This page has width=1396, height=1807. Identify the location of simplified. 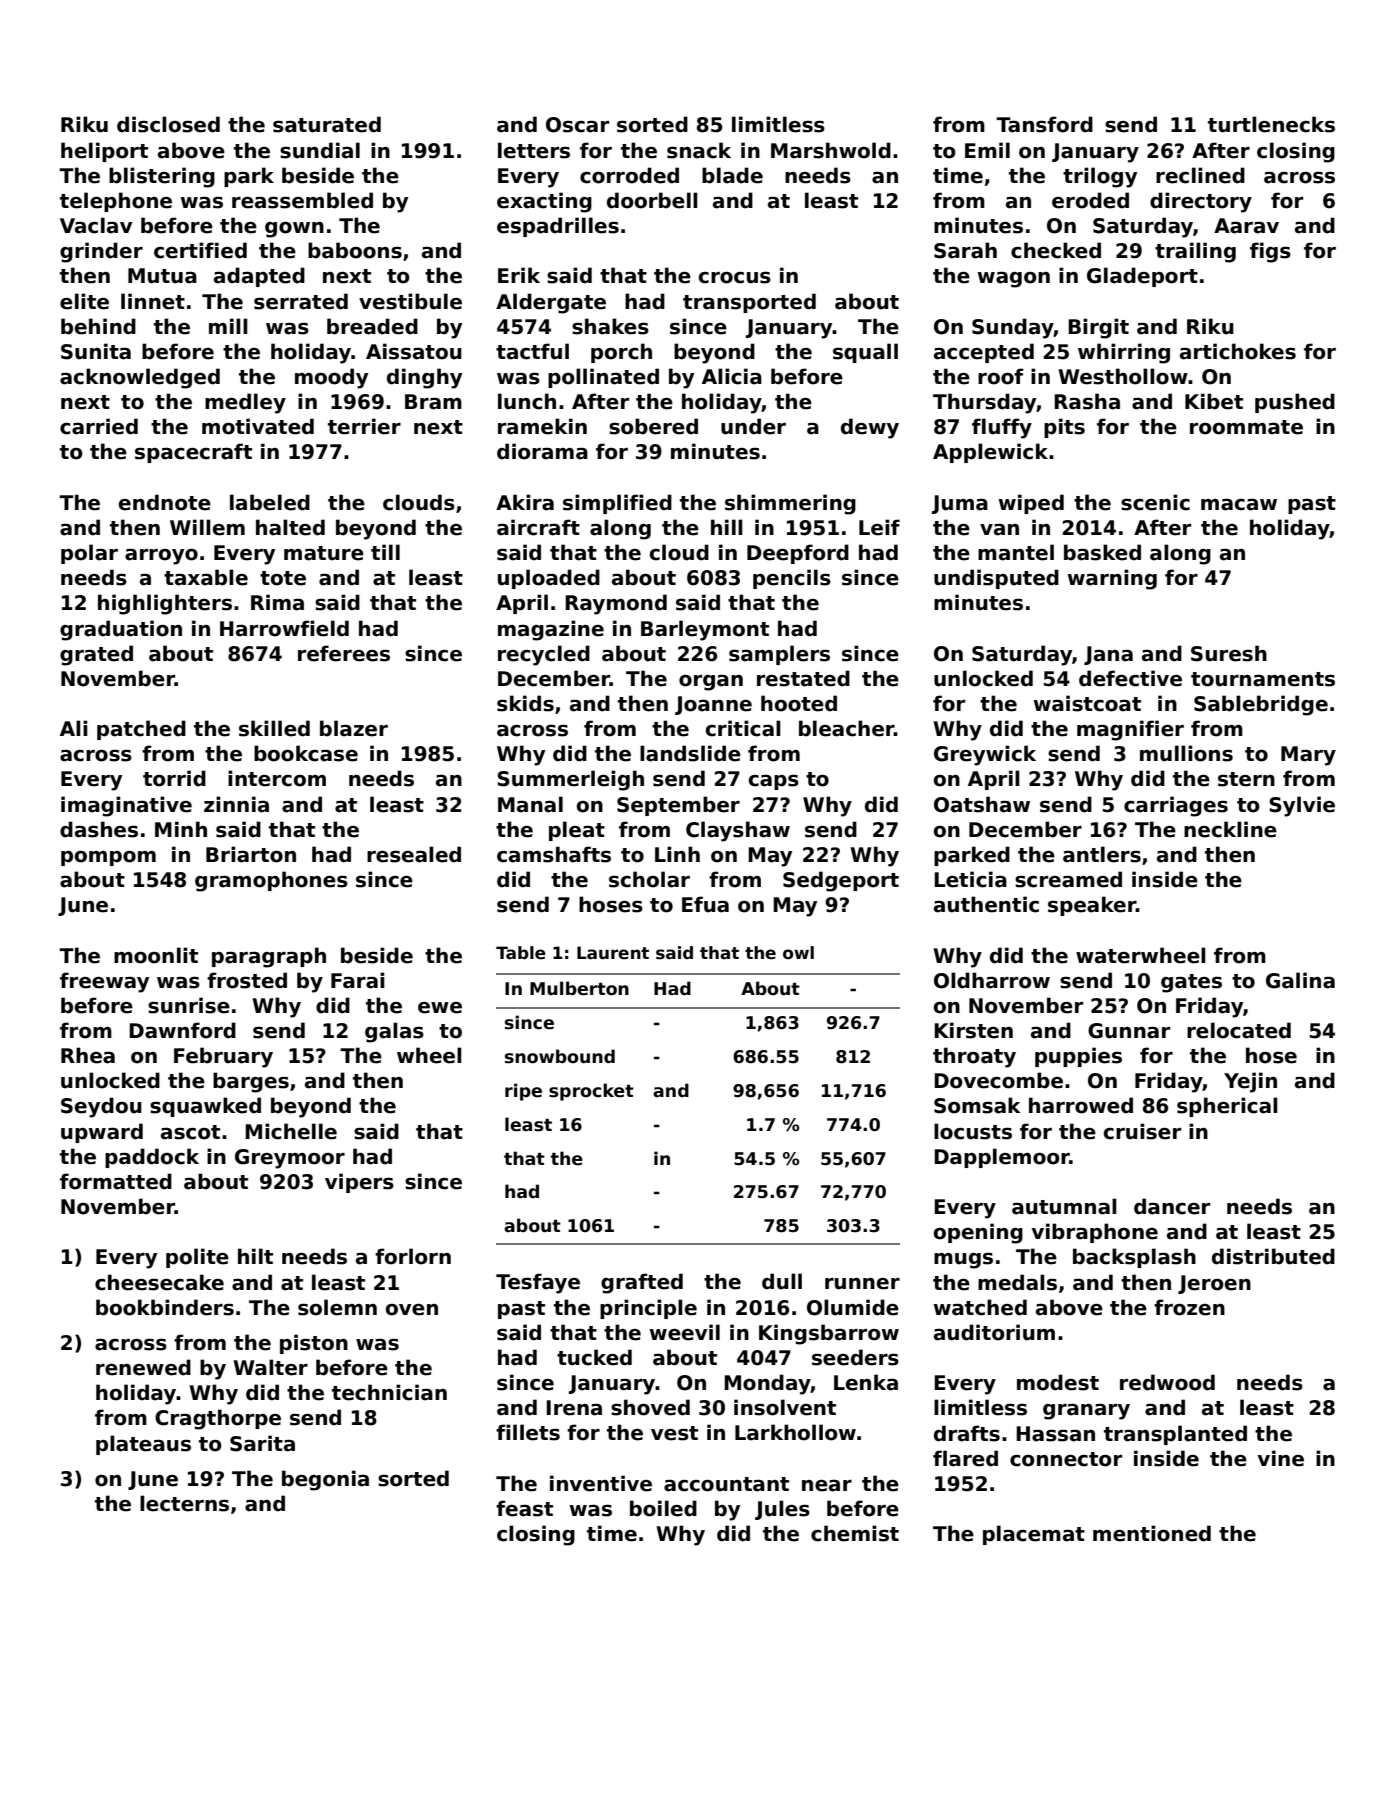
(617, 504).
